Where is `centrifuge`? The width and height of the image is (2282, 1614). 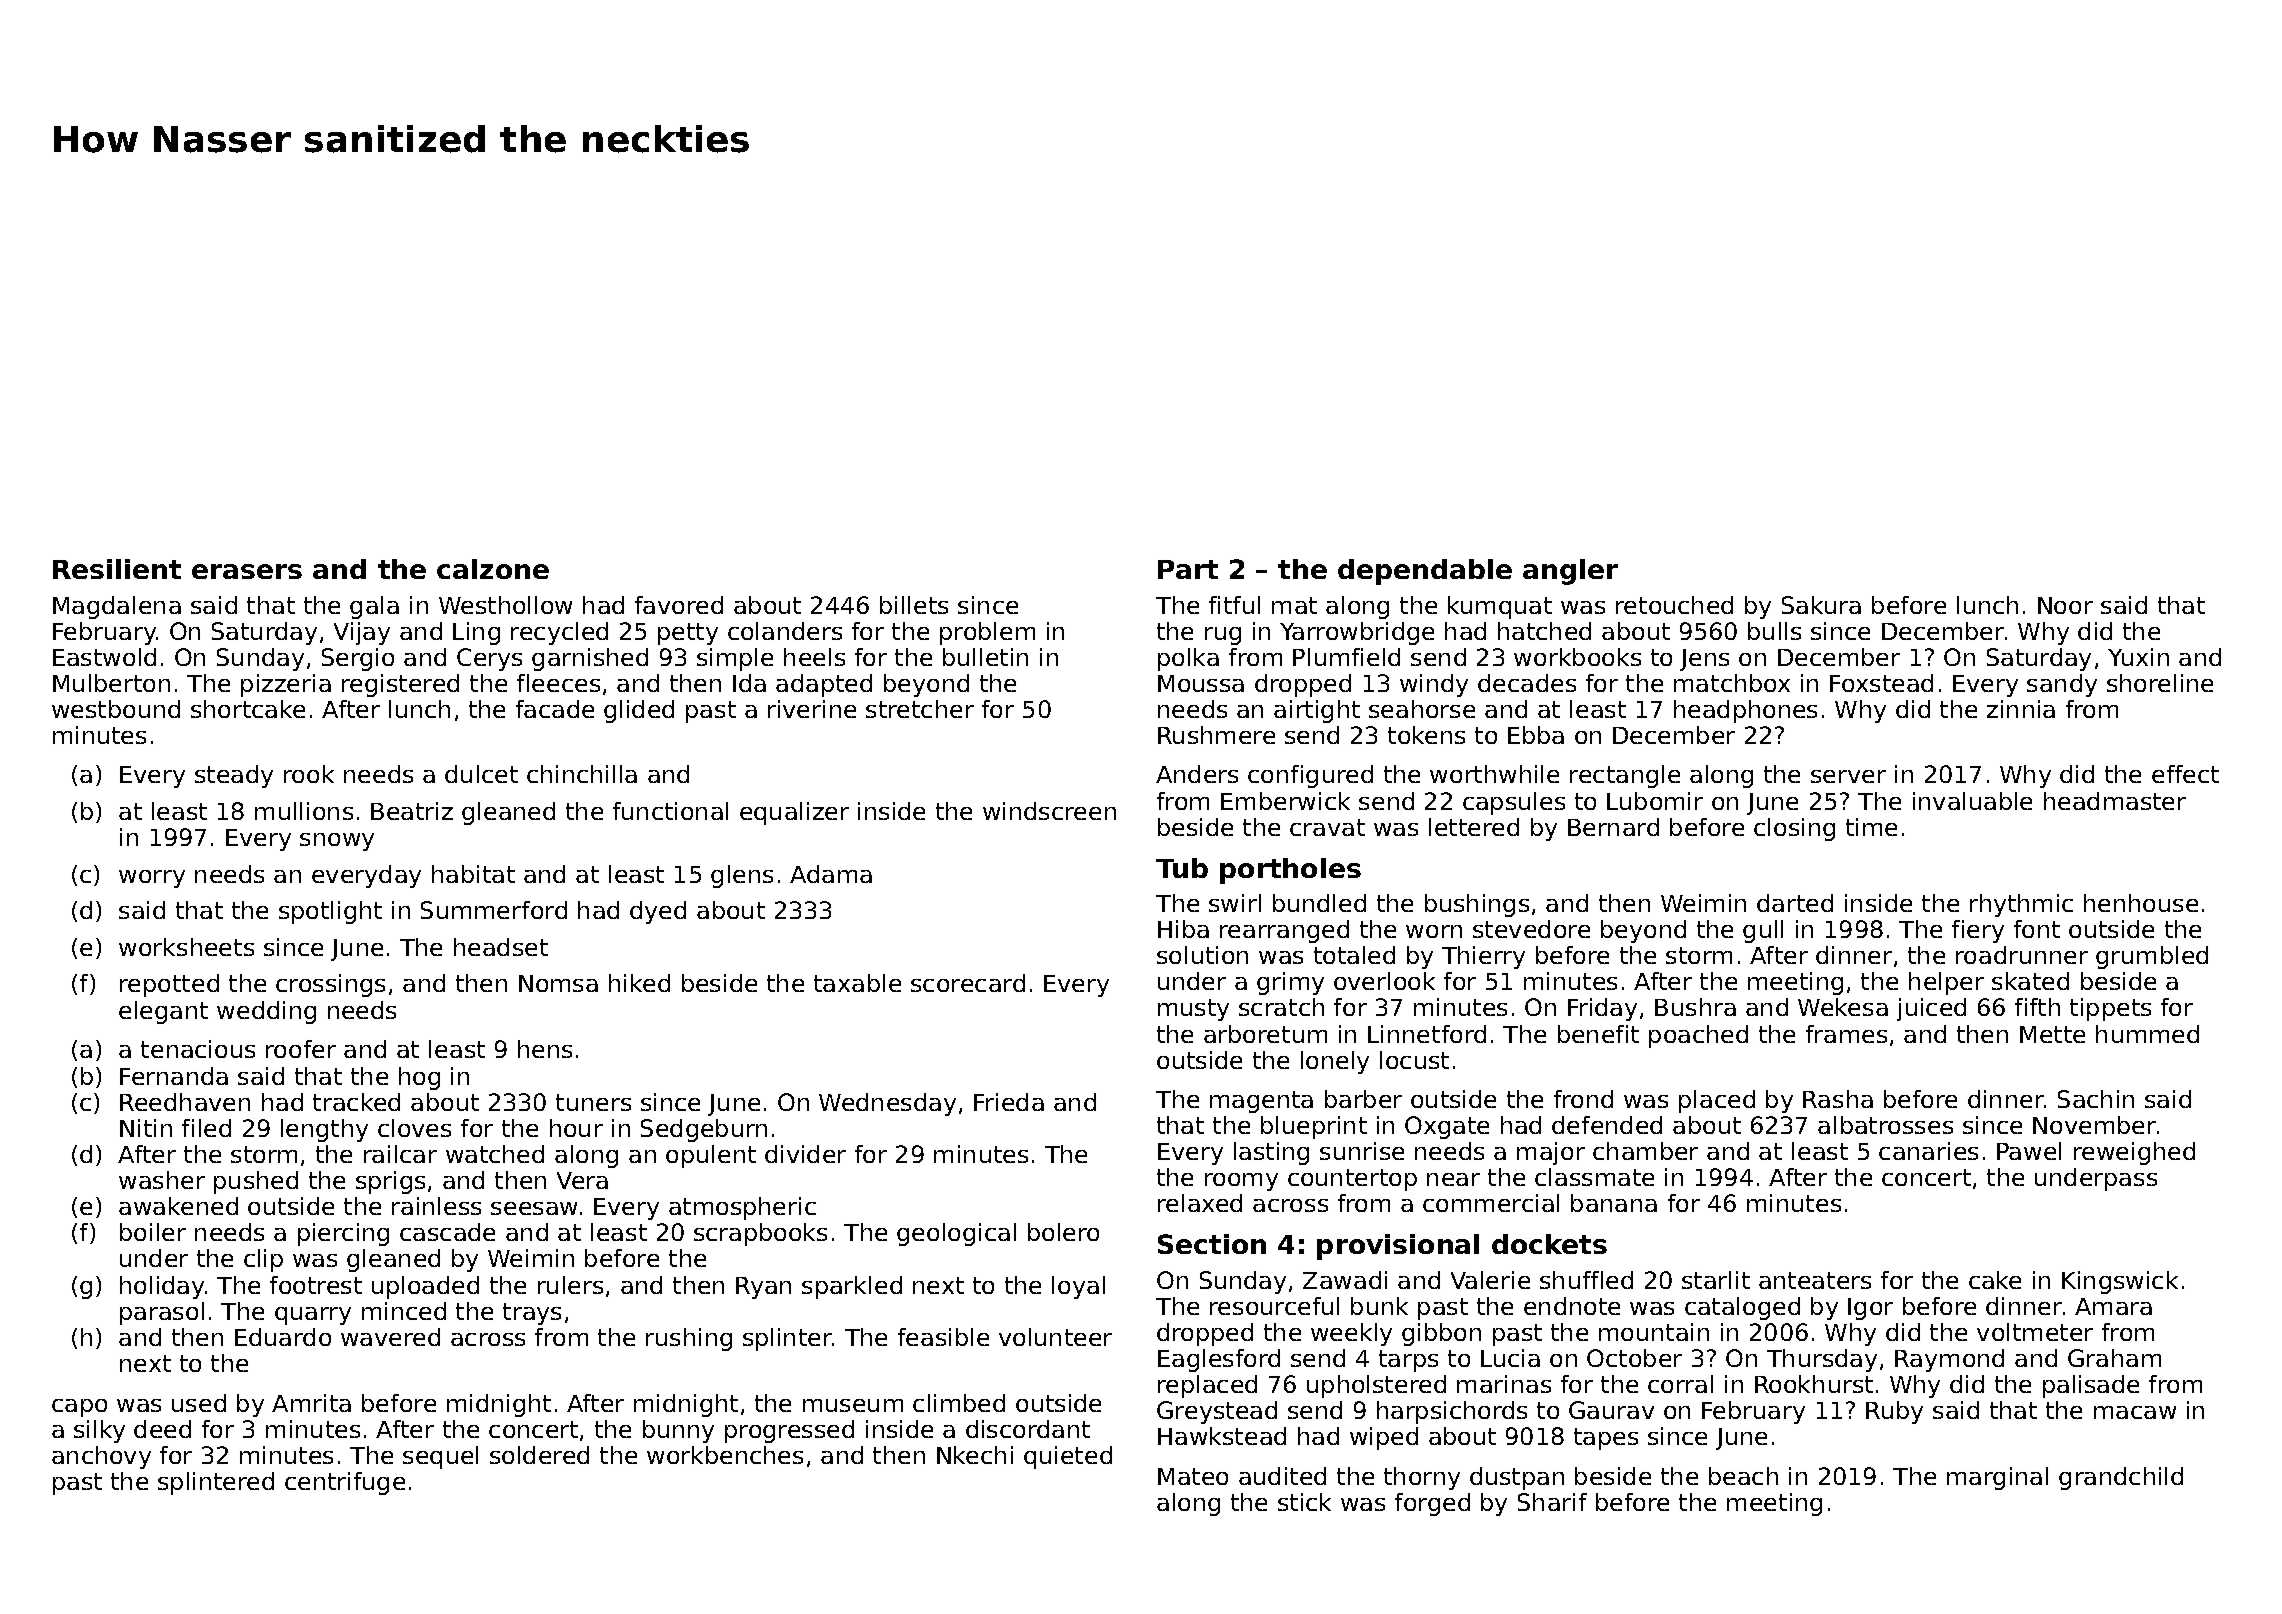
centrifuge is located at coordinates (345, 1483).
